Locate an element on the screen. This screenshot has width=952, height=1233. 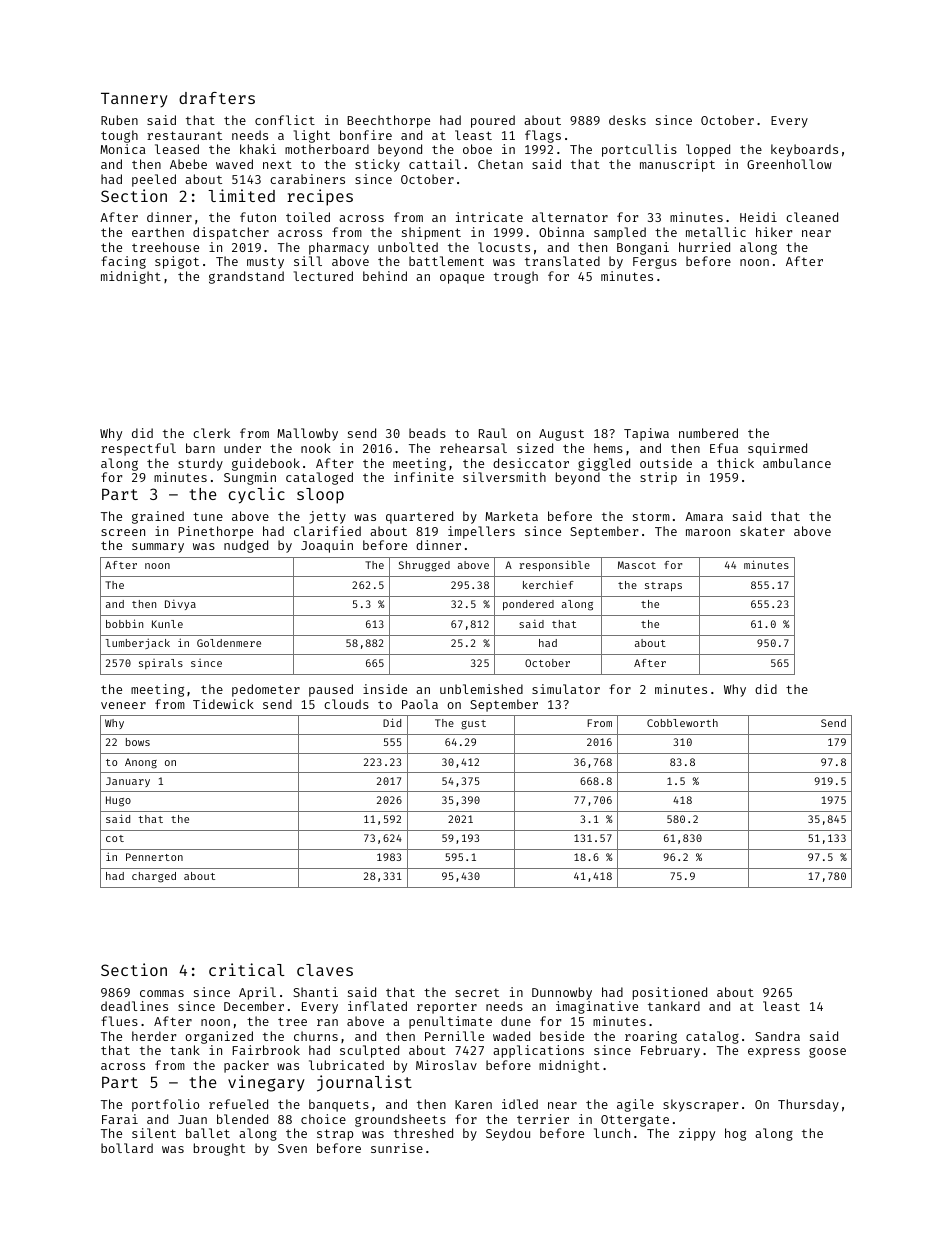
secret is located at coordinates (477, 993).
